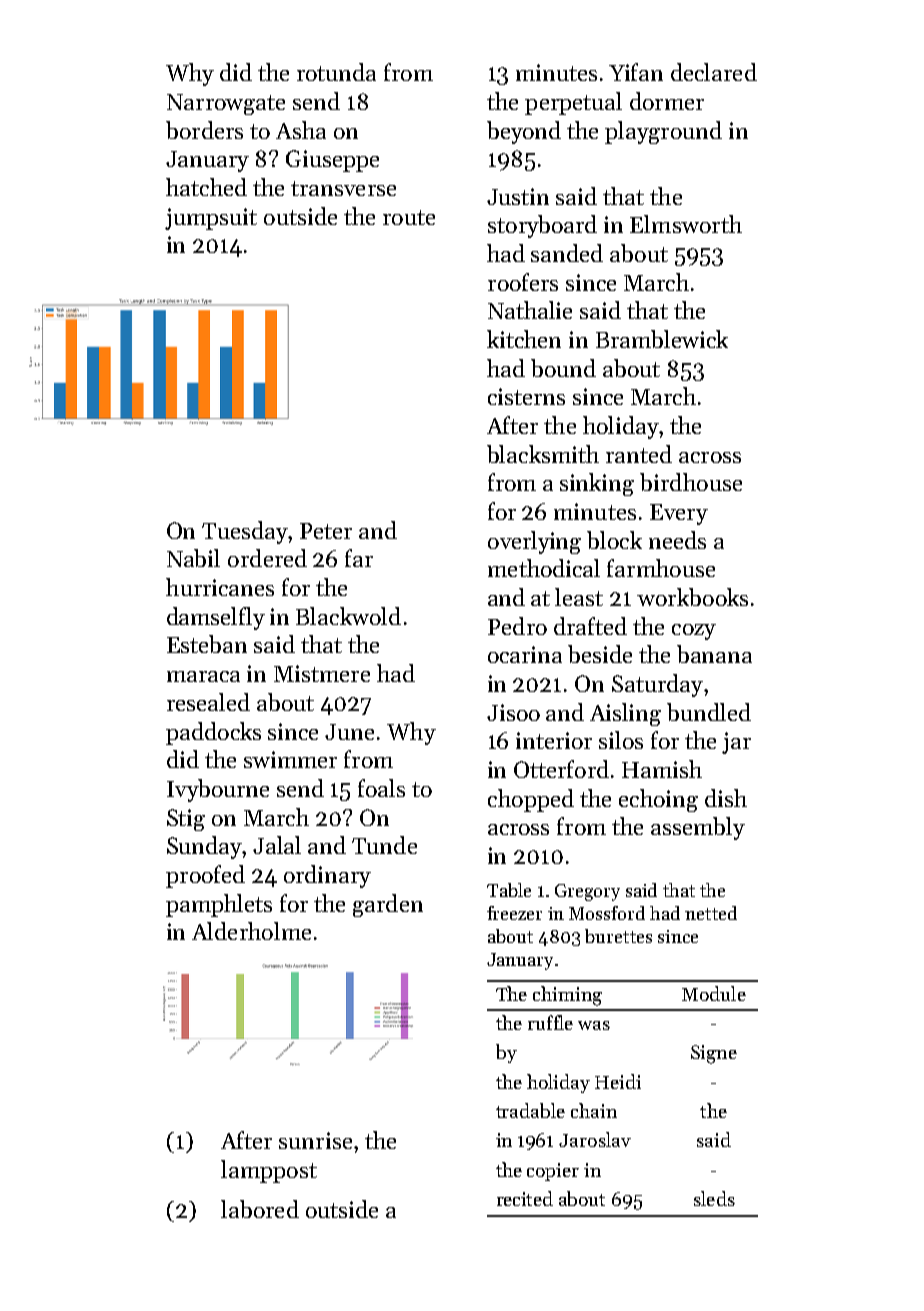  What do you see at coordinates (211, 219) in the screenshot?
I see `jumpsuit` at bounding box center [211, 219].
